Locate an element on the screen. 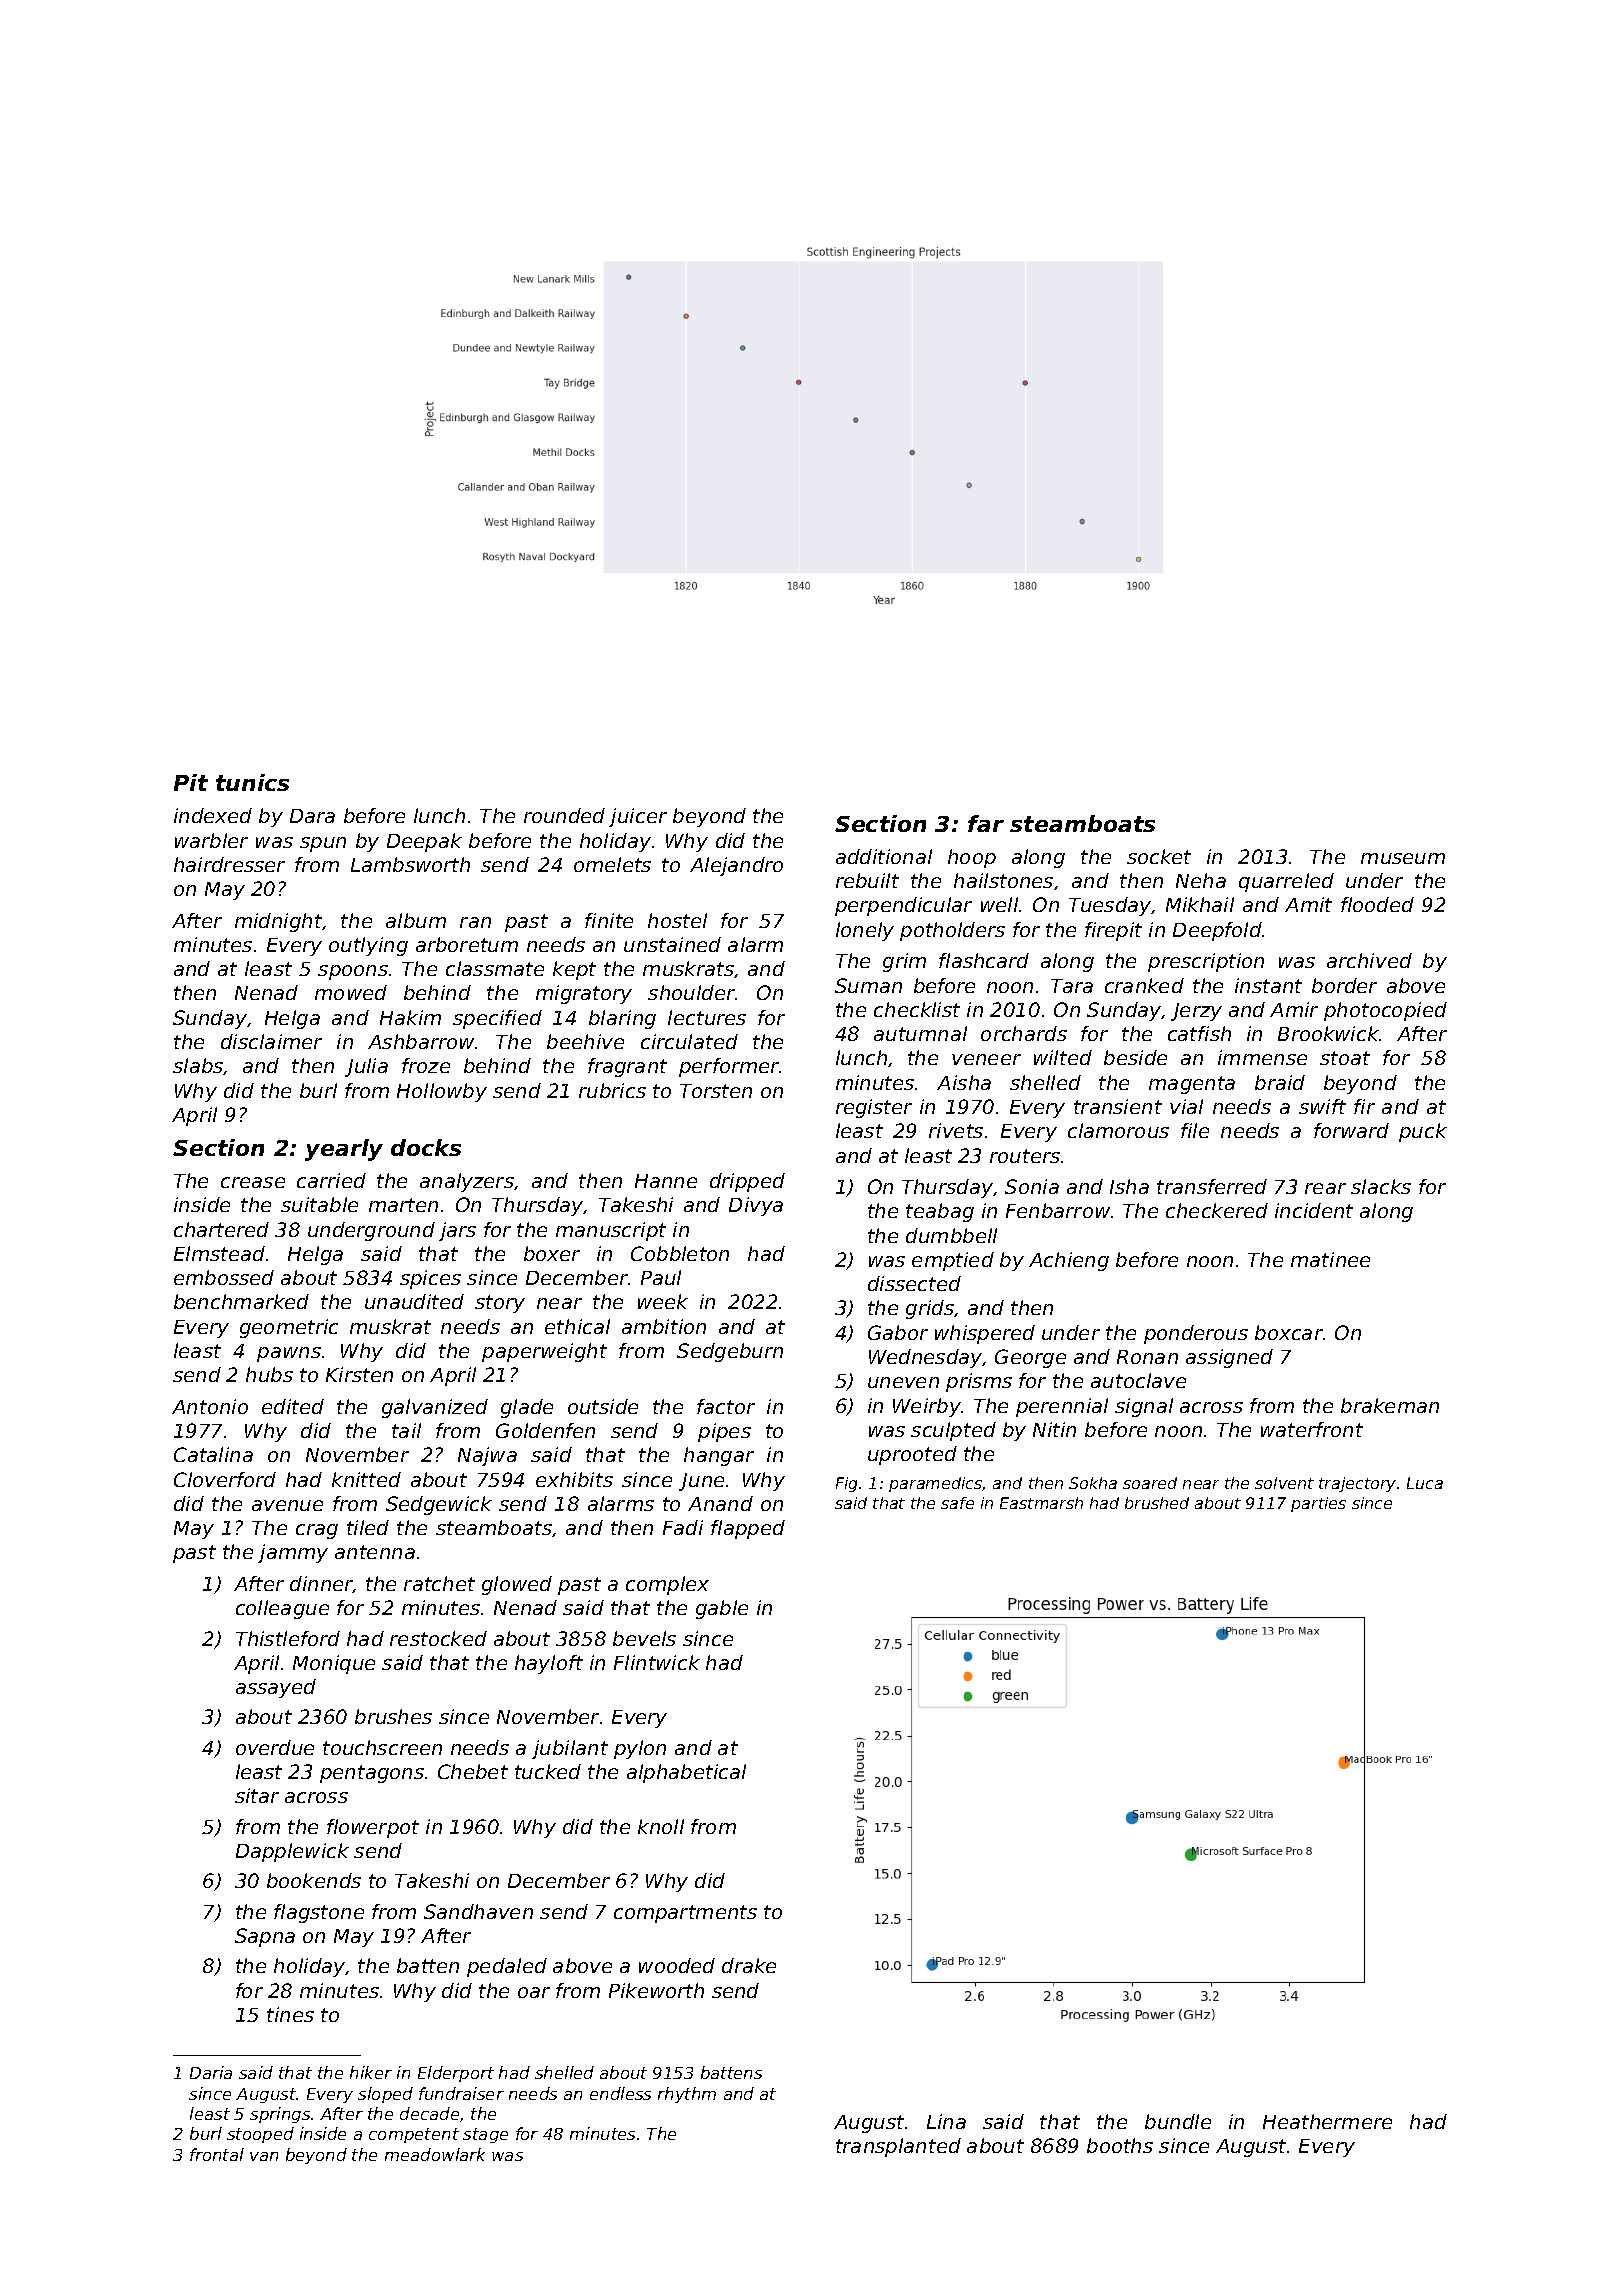  Tara is located at coordinates (1072, 986).
